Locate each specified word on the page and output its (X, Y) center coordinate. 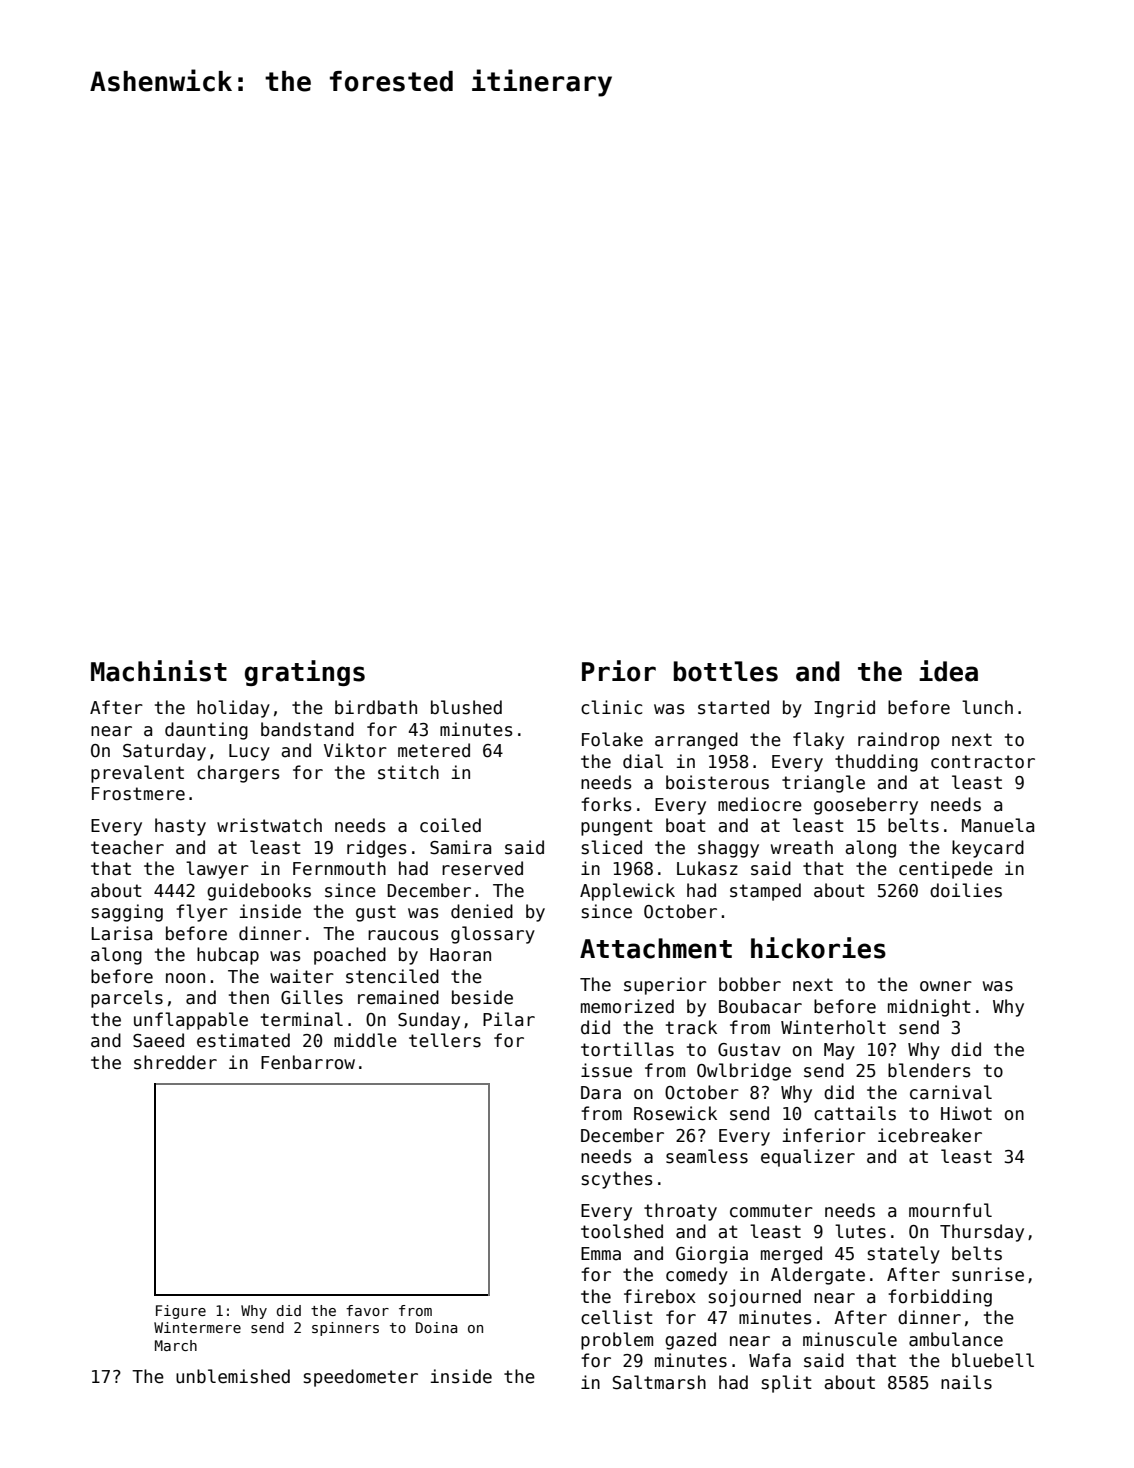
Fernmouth (339, 868)
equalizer (808, 1158)
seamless (707, 1156)
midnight (929, 1008)
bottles (726, 671)
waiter (302, 976)
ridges (377, 849)
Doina (436, 1327)
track (691, 1027)
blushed (466, 707)
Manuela (998, 825)
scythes (617, 1180)
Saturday (164, 752)
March (176, 1345)
